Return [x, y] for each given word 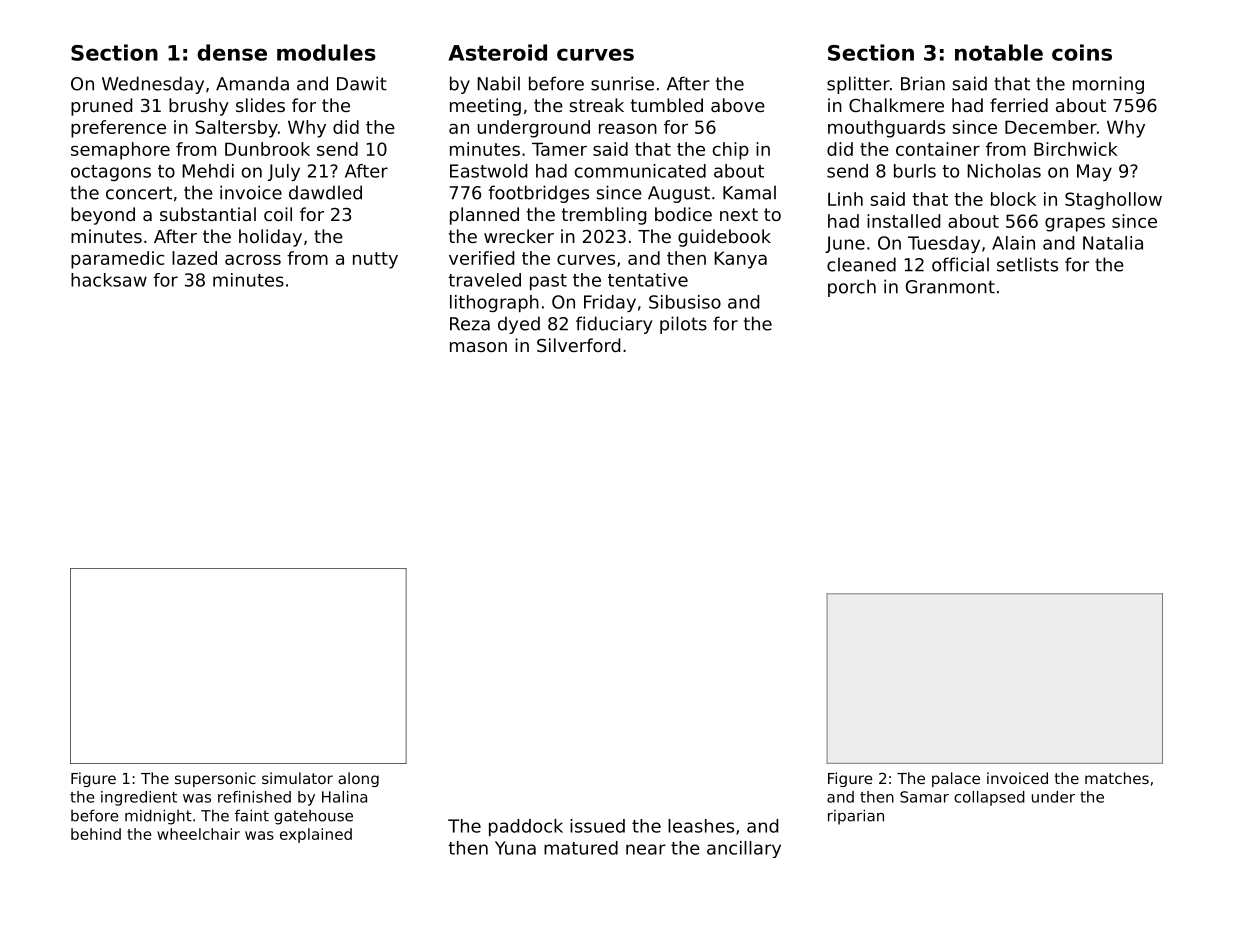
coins [1082, 52]
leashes [701, 826]
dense [232, 52]
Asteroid [497, 52]
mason [478, 347]
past [548, 282]
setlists [1027, 264]
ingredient [139, 798]
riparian [856, 817]
